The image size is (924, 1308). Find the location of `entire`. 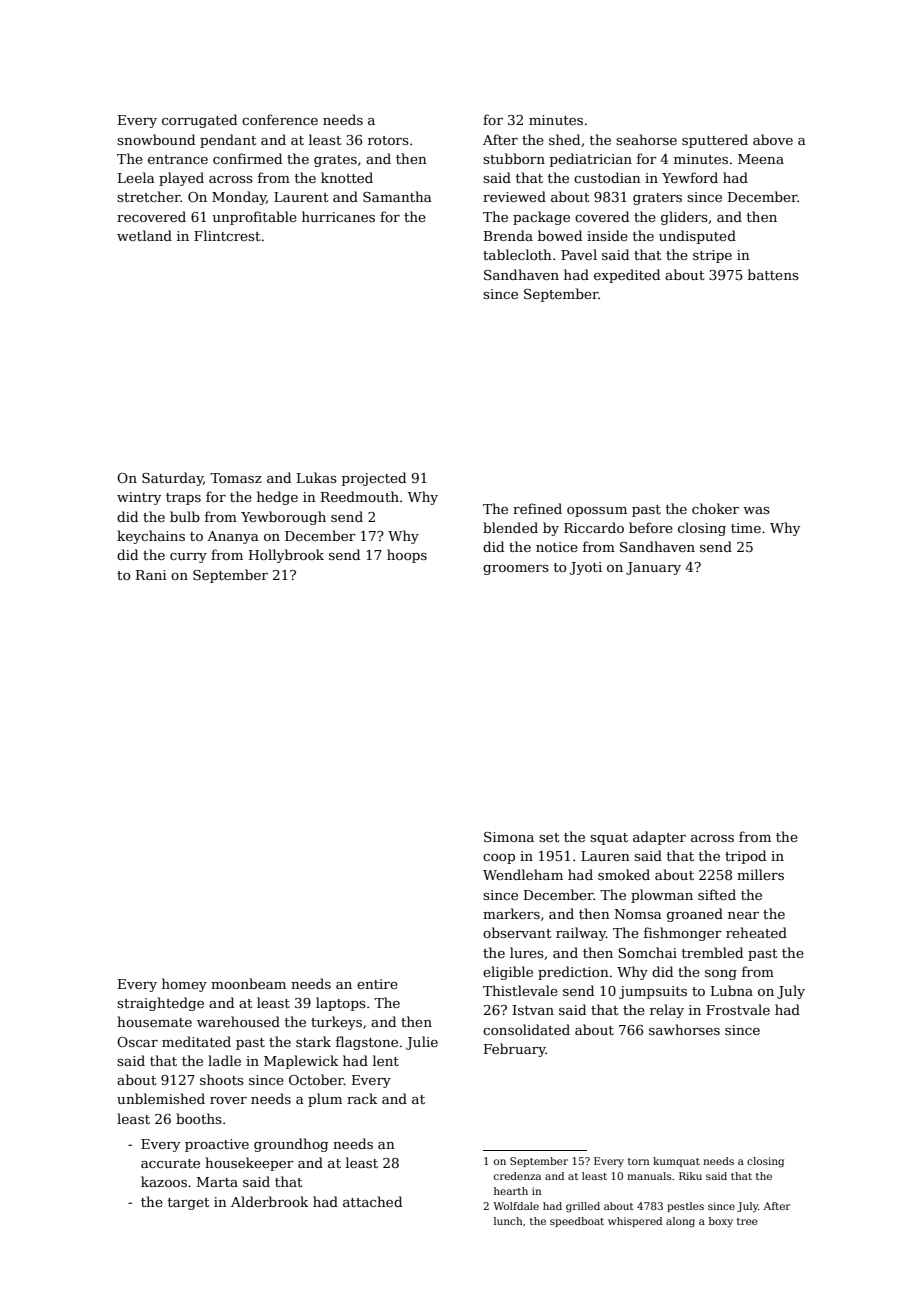

entire is located at coordinates (377, 984).
